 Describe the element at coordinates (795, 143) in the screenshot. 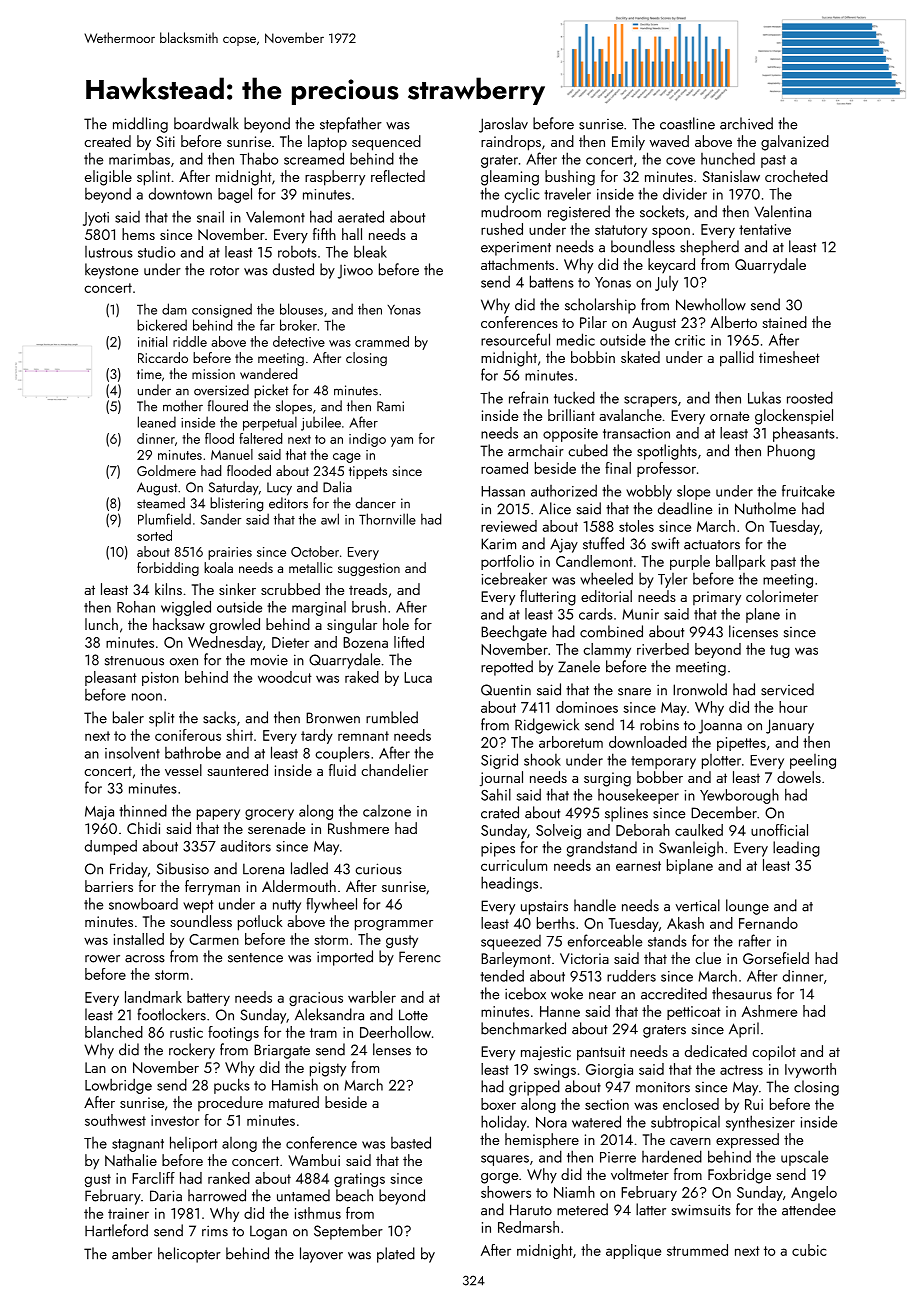

I see `galvanized` at that location.
